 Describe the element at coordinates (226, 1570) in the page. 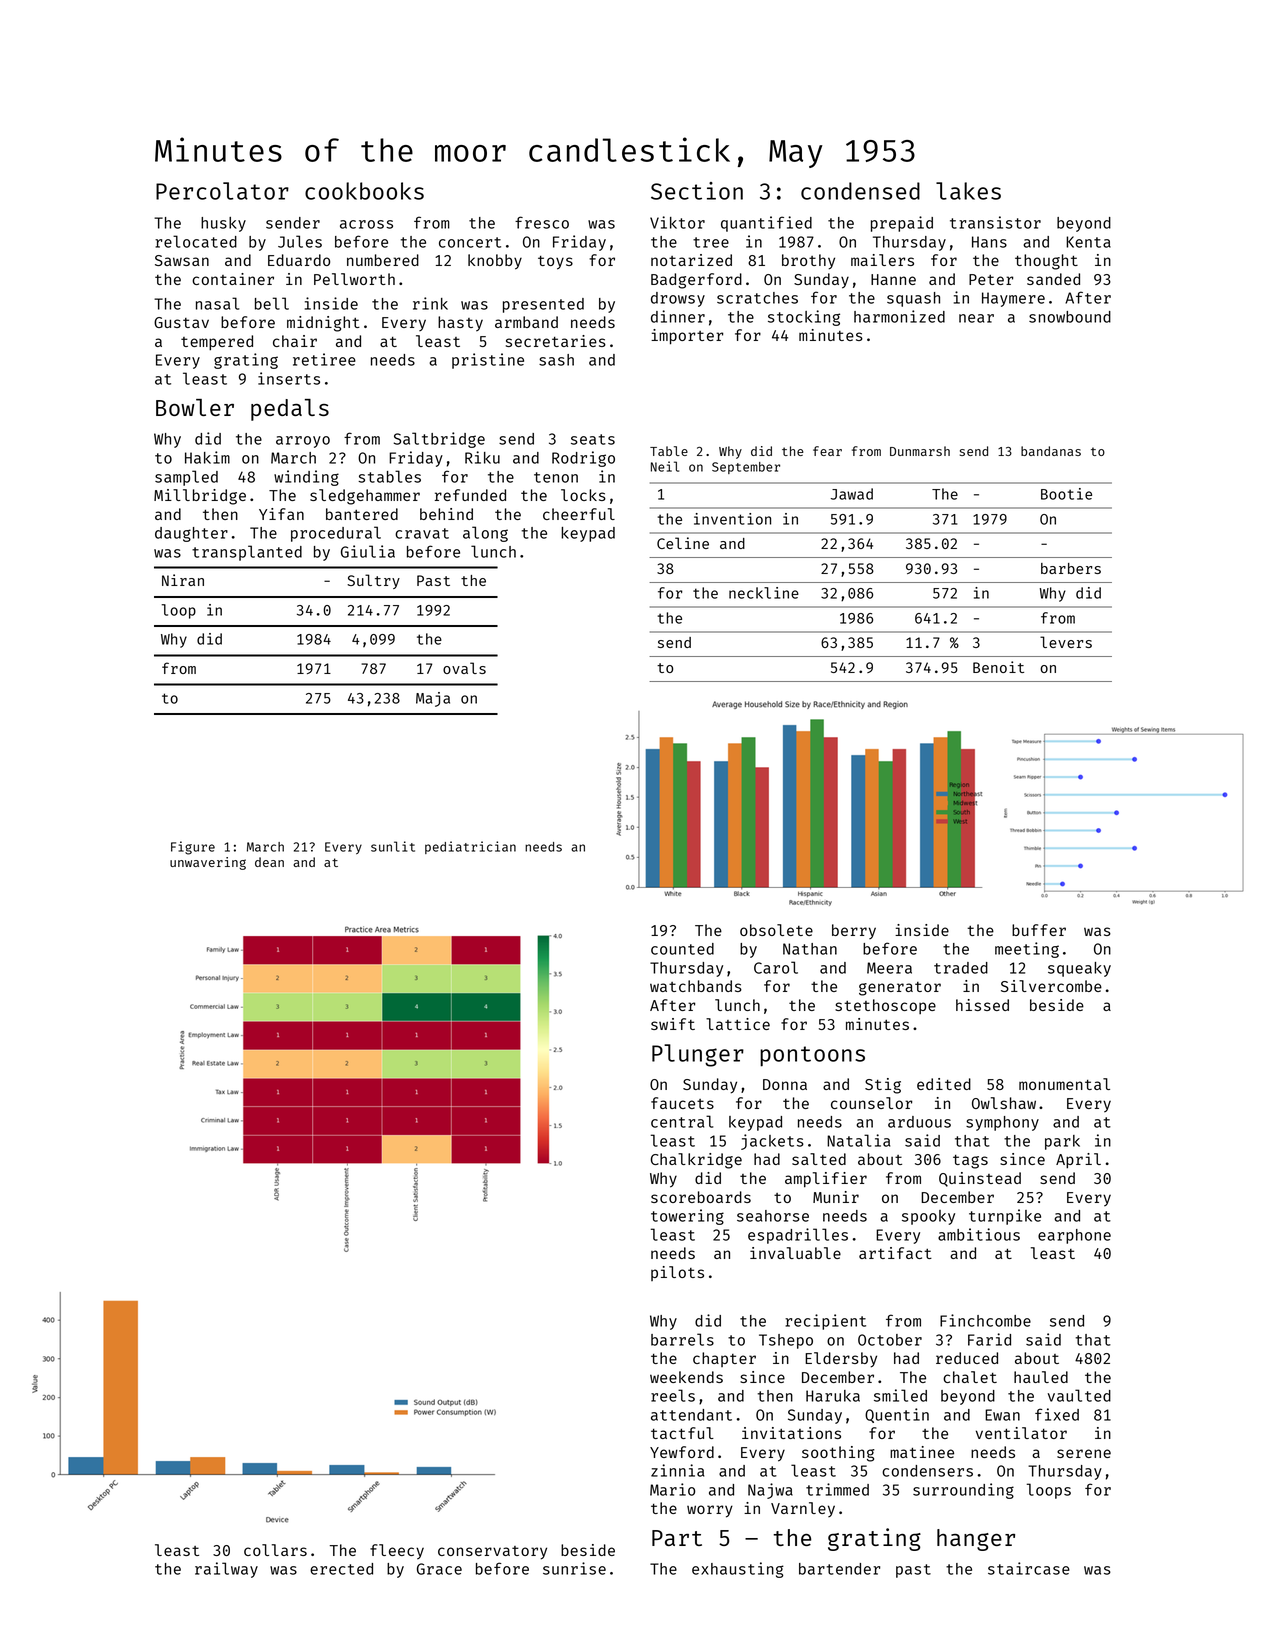

I see `railway` at that location.
